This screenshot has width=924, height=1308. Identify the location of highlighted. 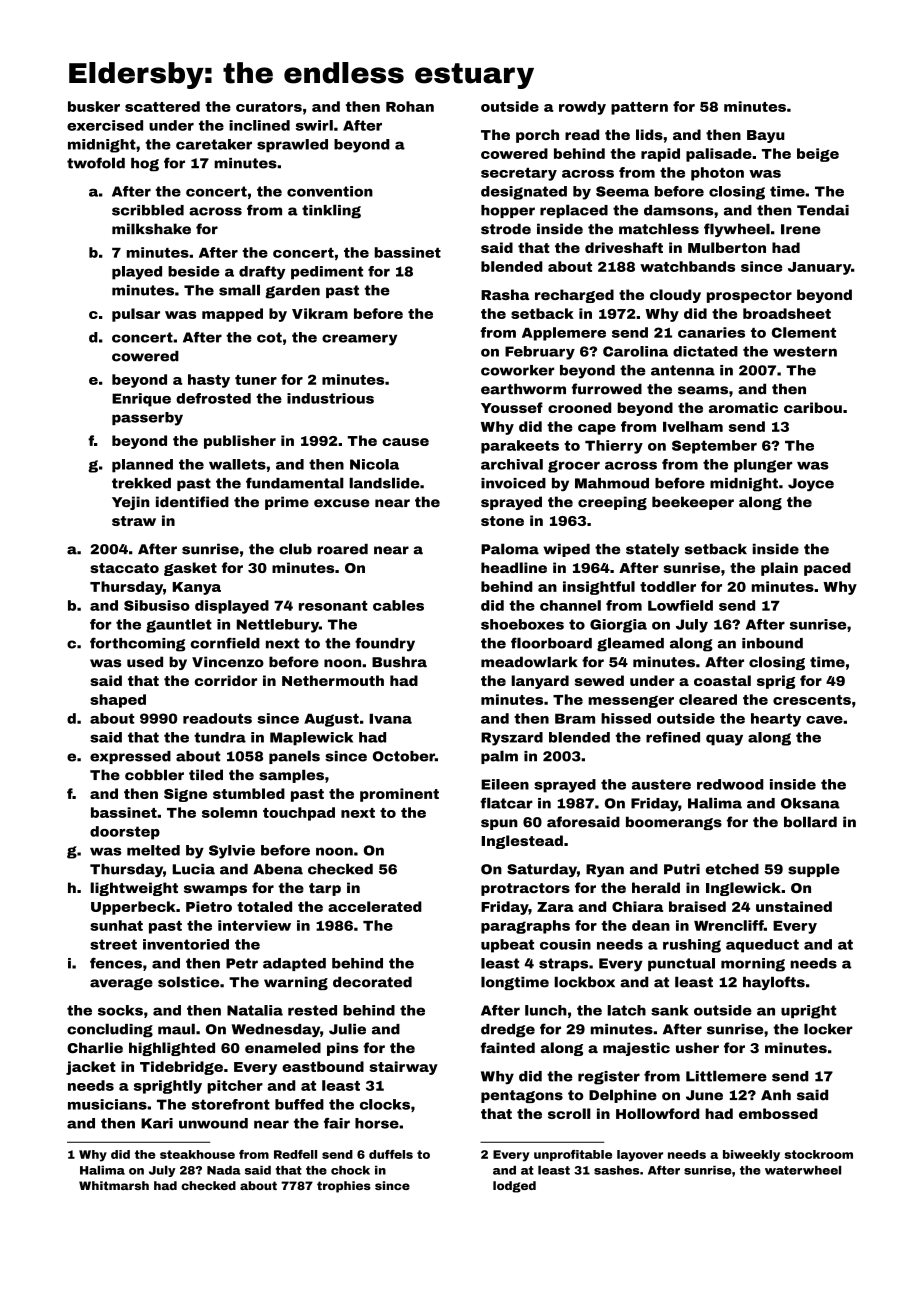
(172, 1049).
